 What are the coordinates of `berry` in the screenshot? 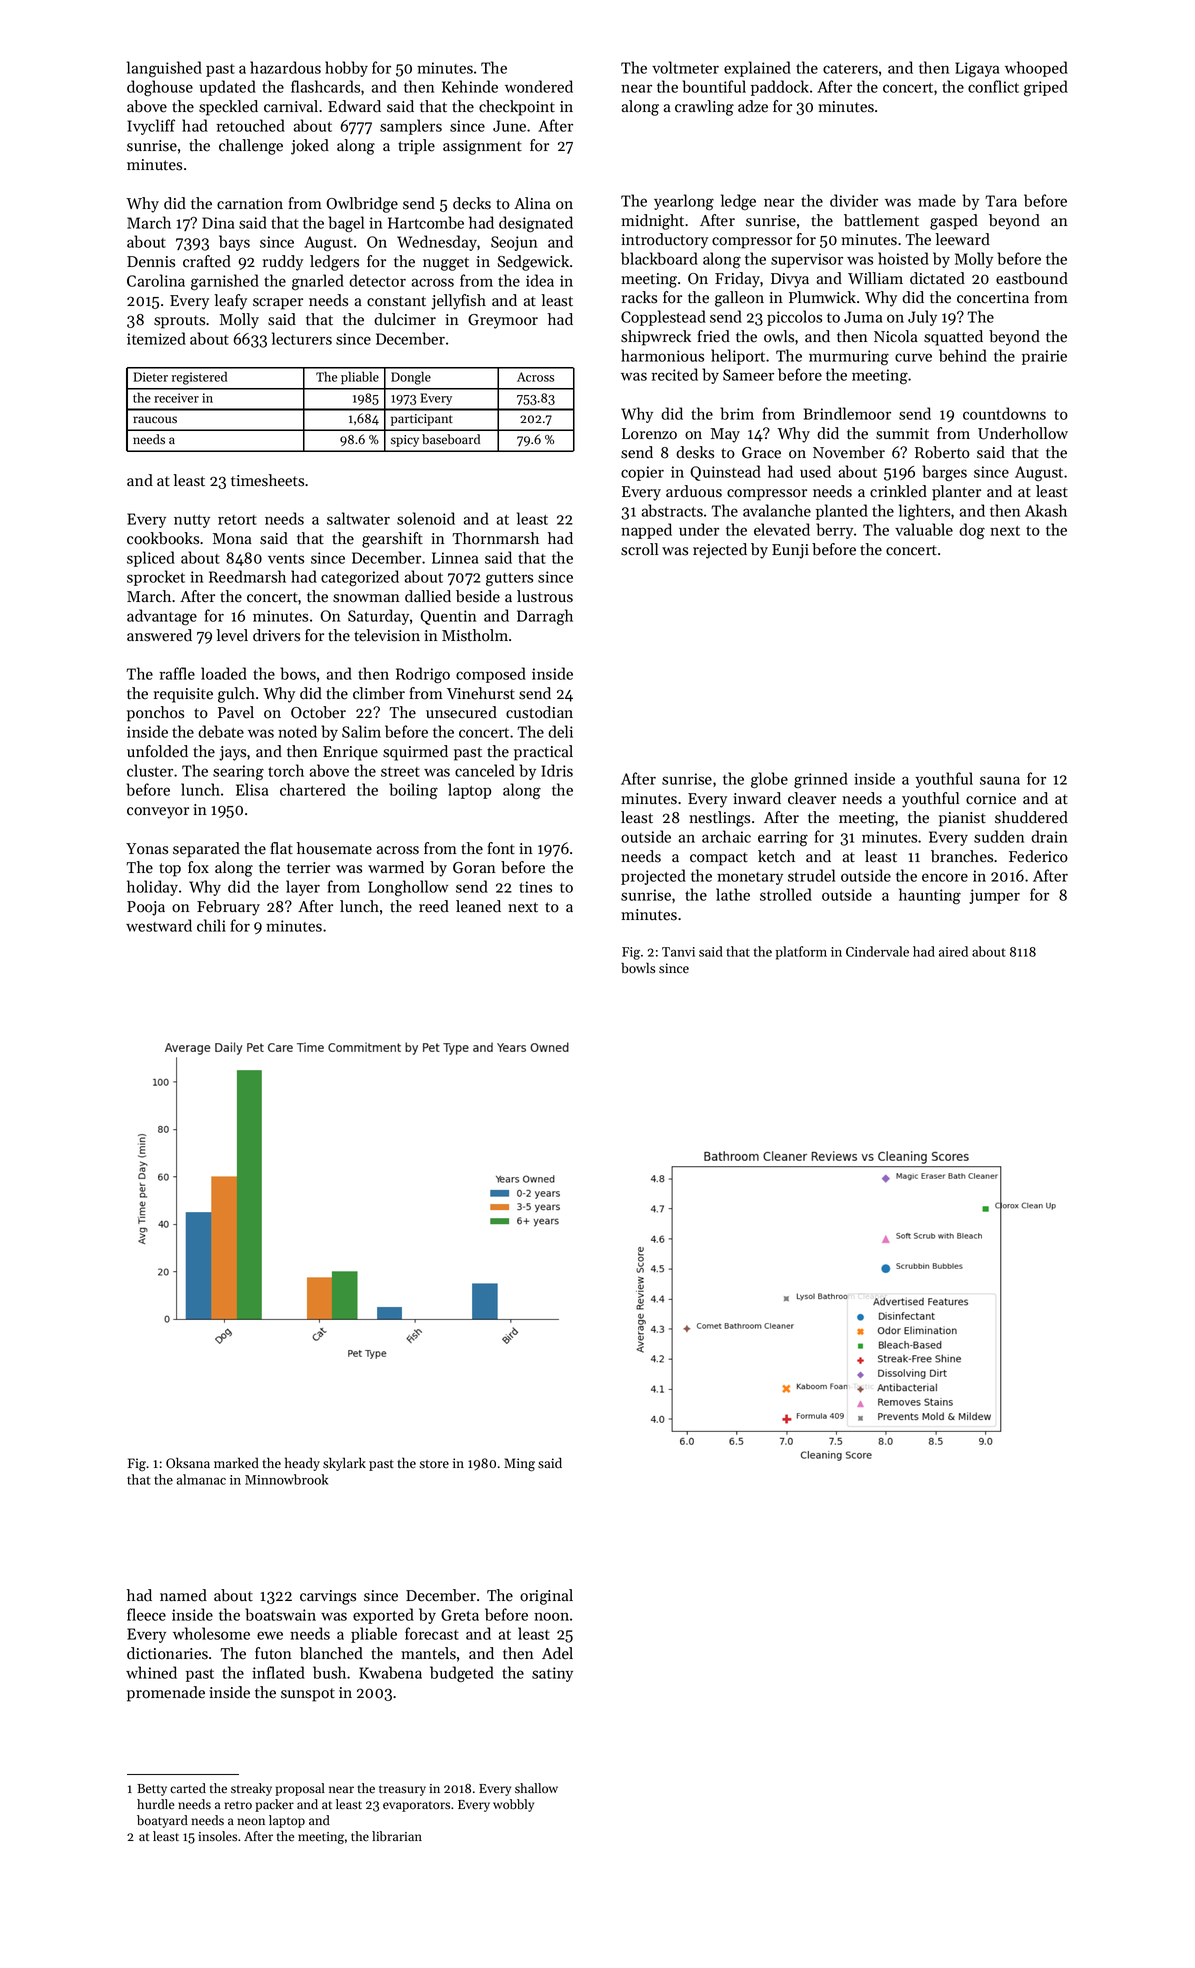 It's located at (834, 531).
